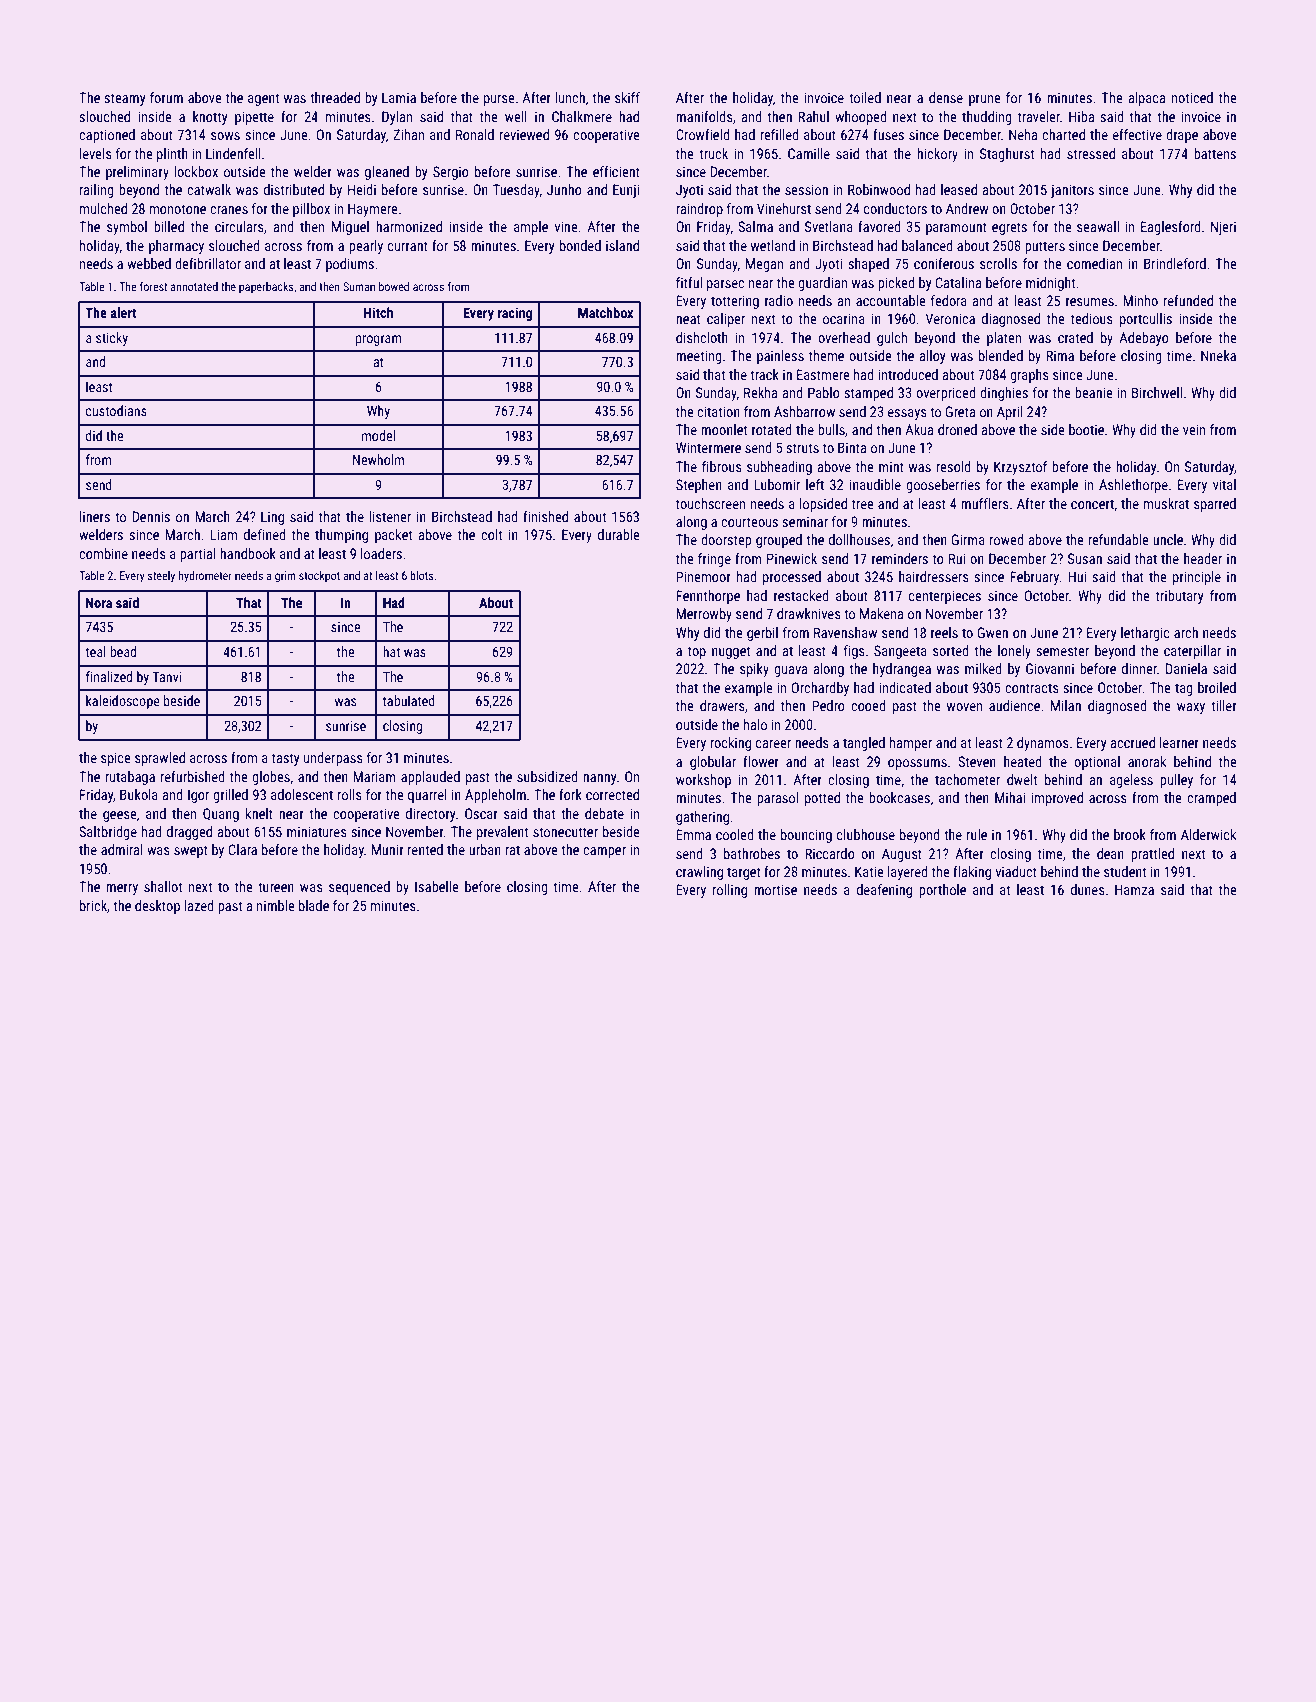 This page has width=1316, height=1702. Describe the element at coordinates (1194, 429) in the page. I see `vein` at that location.
